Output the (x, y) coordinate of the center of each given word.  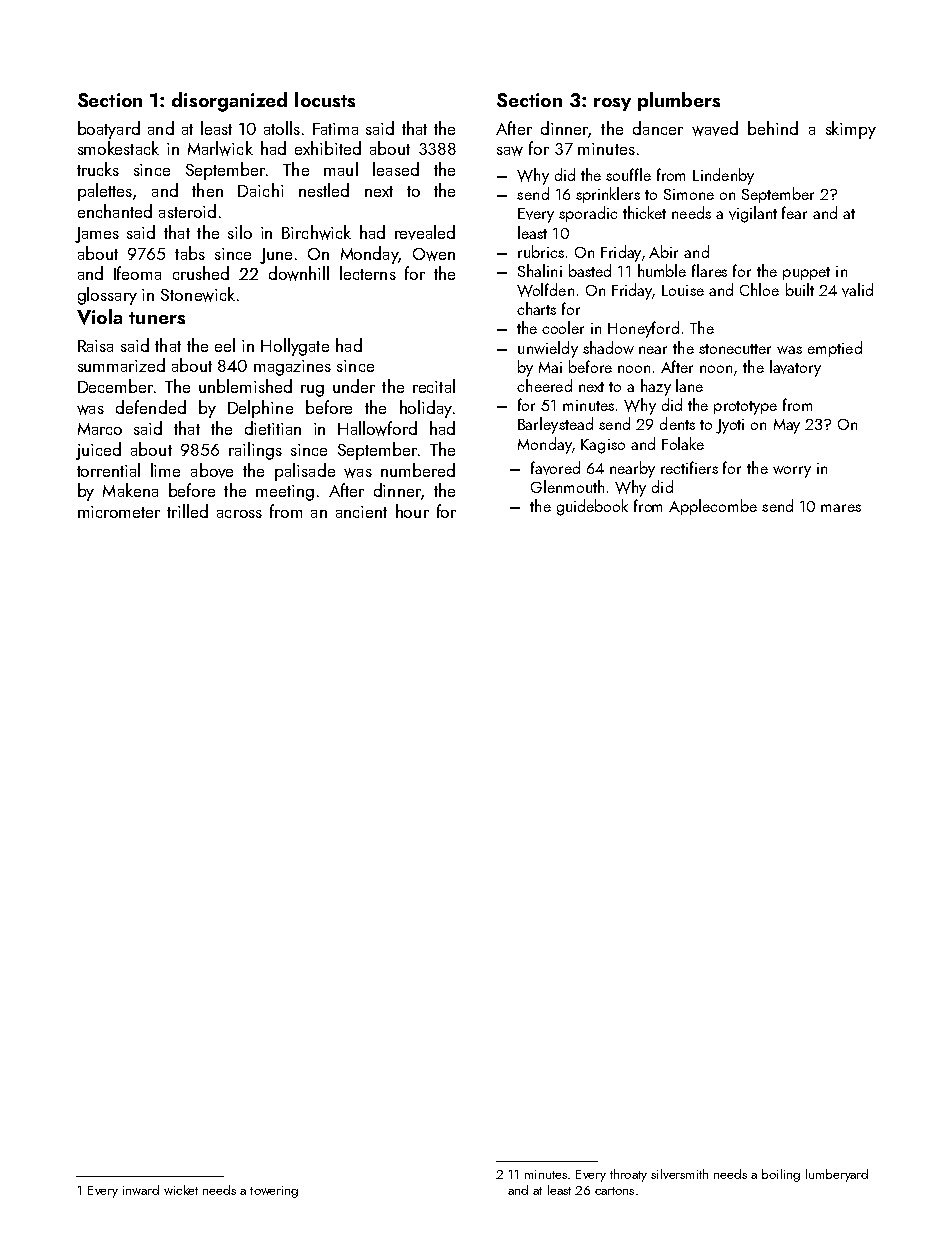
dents (677, 423)
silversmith (679, 1174)
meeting (285, 493)
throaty (628, 1175)
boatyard (109, 130)
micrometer (119, 512)
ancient (361, 512)
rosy (612, 104)
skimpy (851, 130)
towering (274, 1192)
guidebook (592, 507)
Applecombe (713, 507)
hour (412, 511)
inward (141, 1190)
